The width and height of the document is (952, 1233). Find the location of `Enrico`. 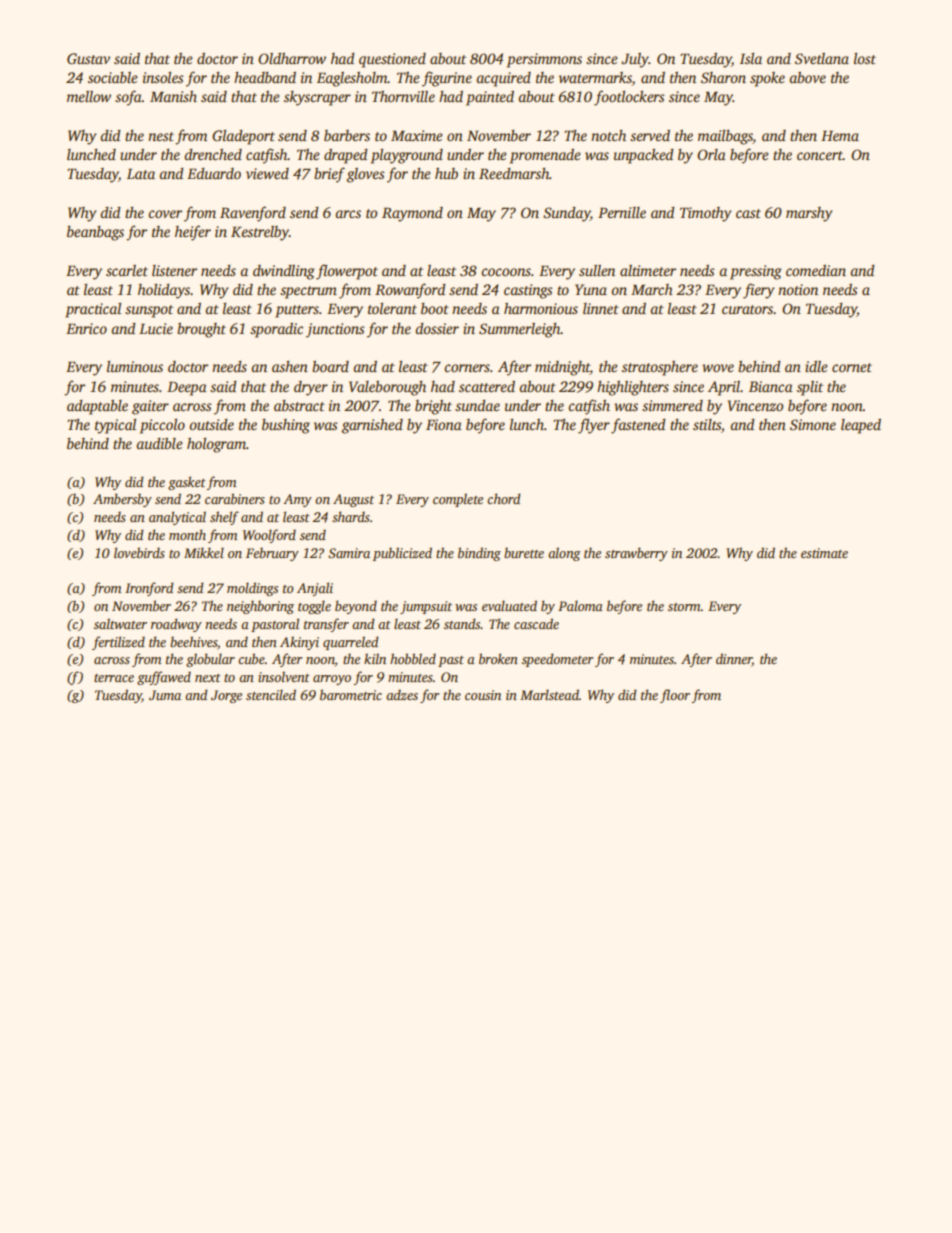

Enrico is located at coordinates (86, 328).
